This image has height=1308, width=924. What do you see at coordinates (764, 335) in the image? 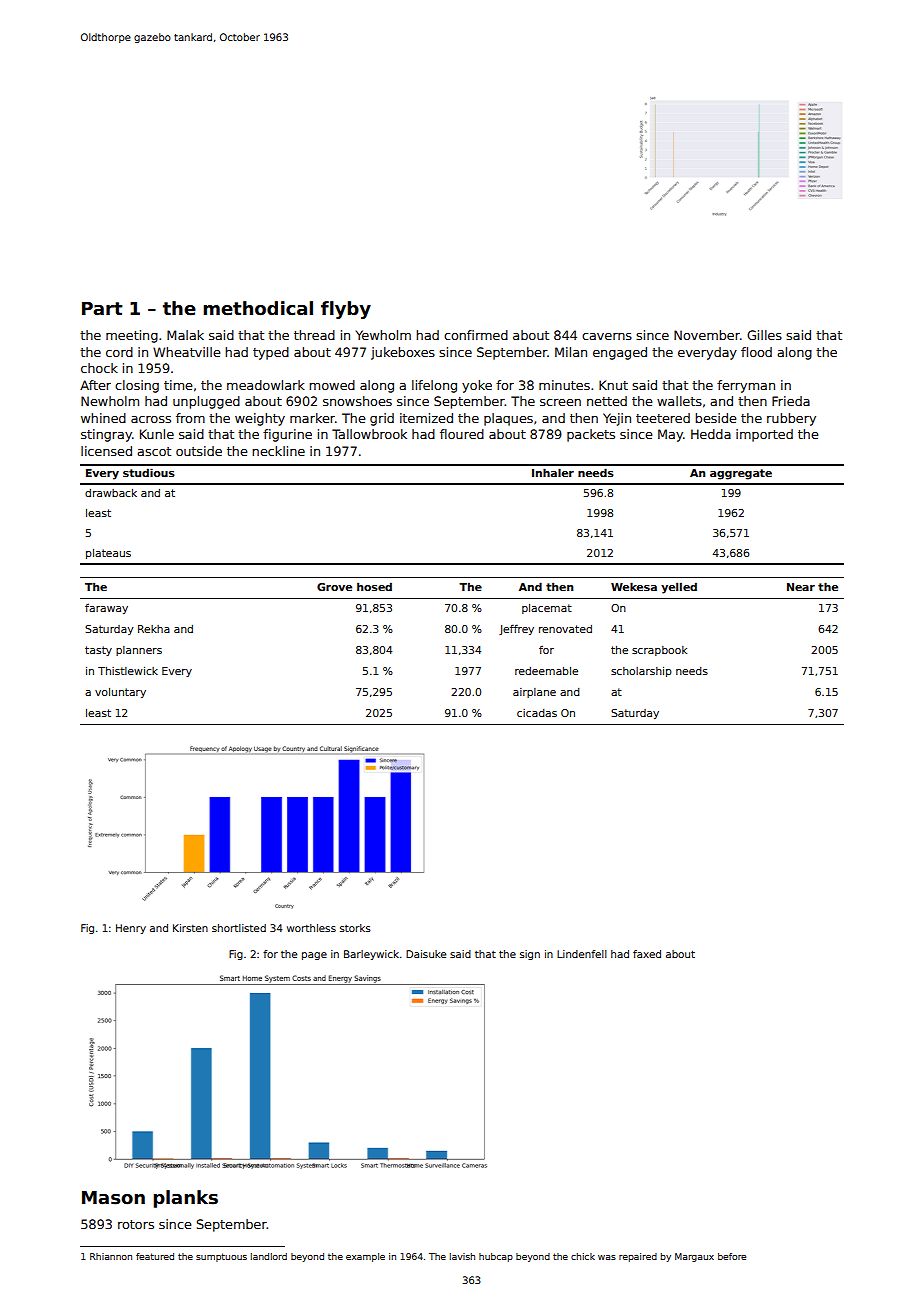
I see `Gilles` at bounding box center [764, 335].
